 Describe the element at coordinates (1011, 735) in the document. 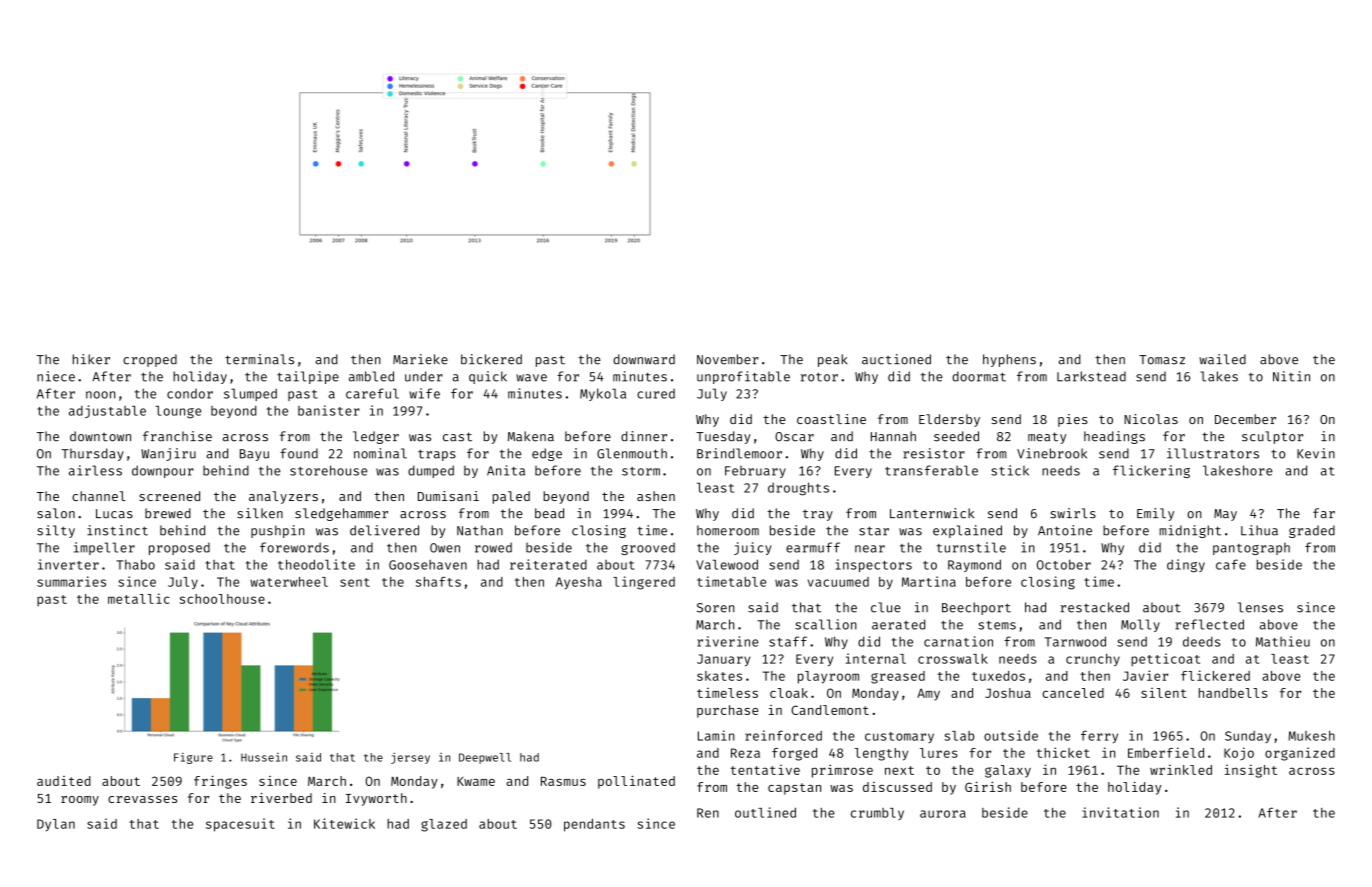

I see `outside` at that location.
